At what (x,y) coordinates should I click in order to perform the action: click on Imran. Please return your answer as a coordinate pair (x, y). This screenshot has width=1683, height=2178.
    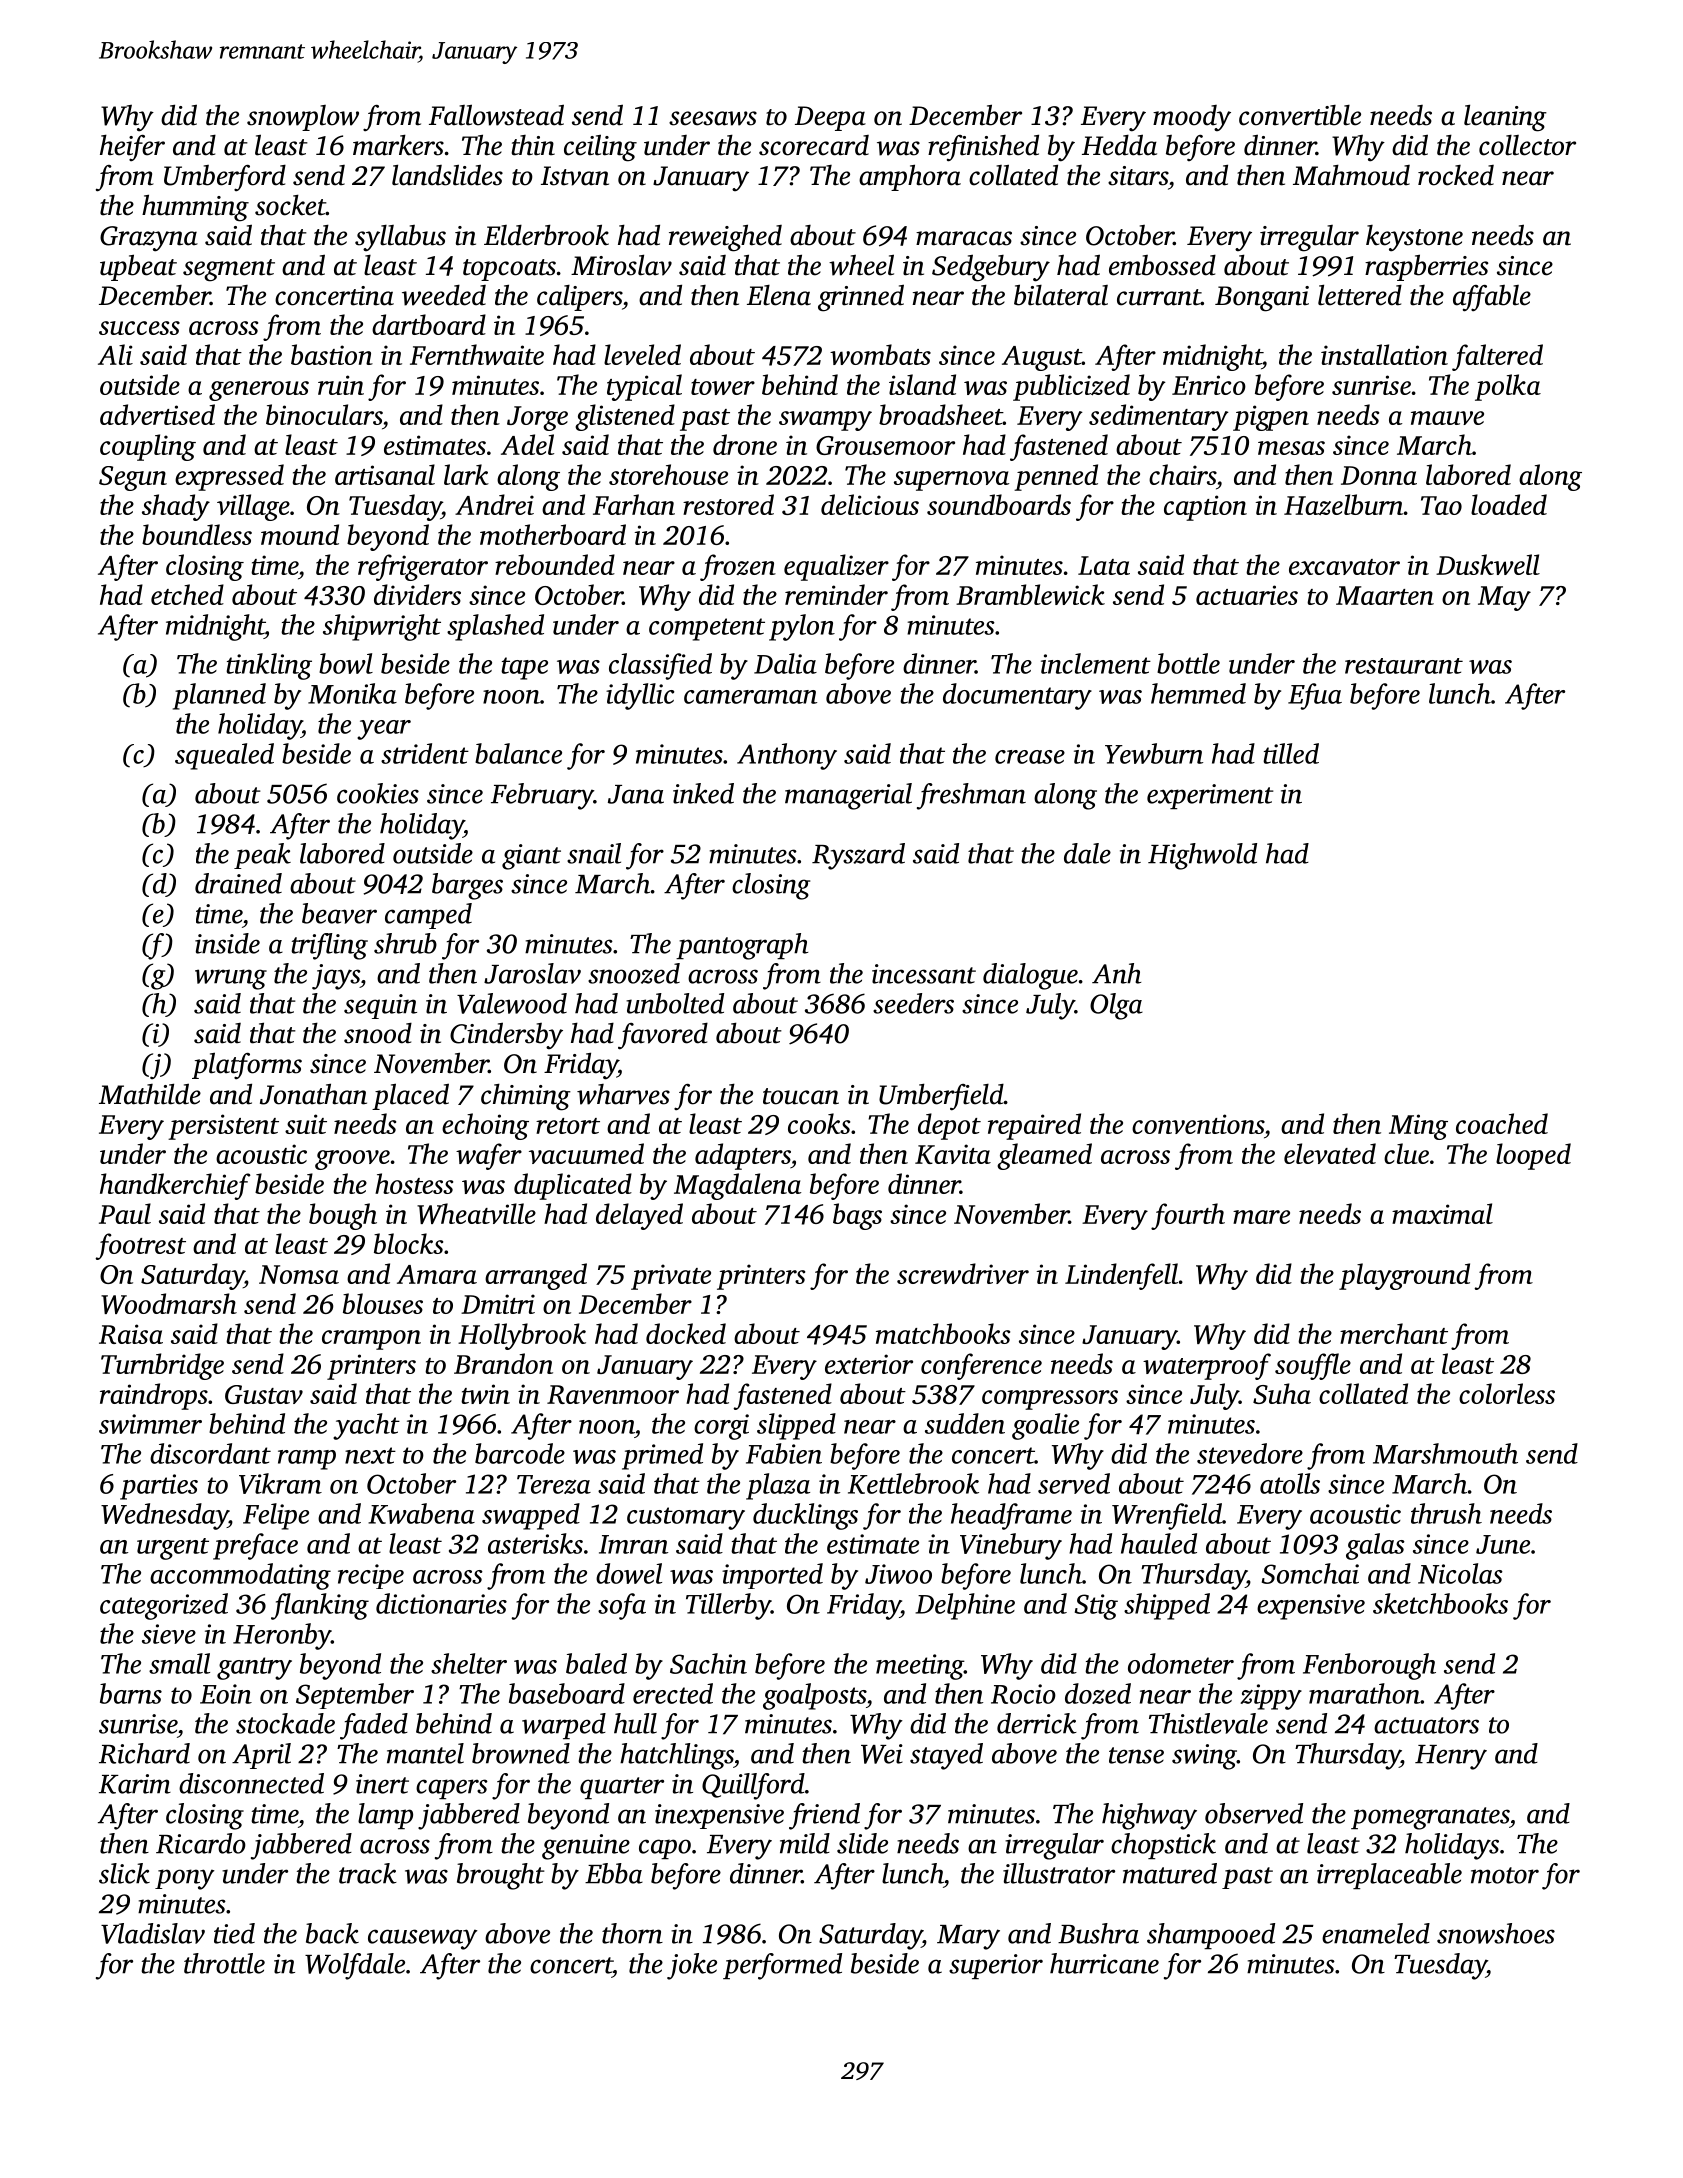
    Looking at the image, I should click on (633, 1544).
